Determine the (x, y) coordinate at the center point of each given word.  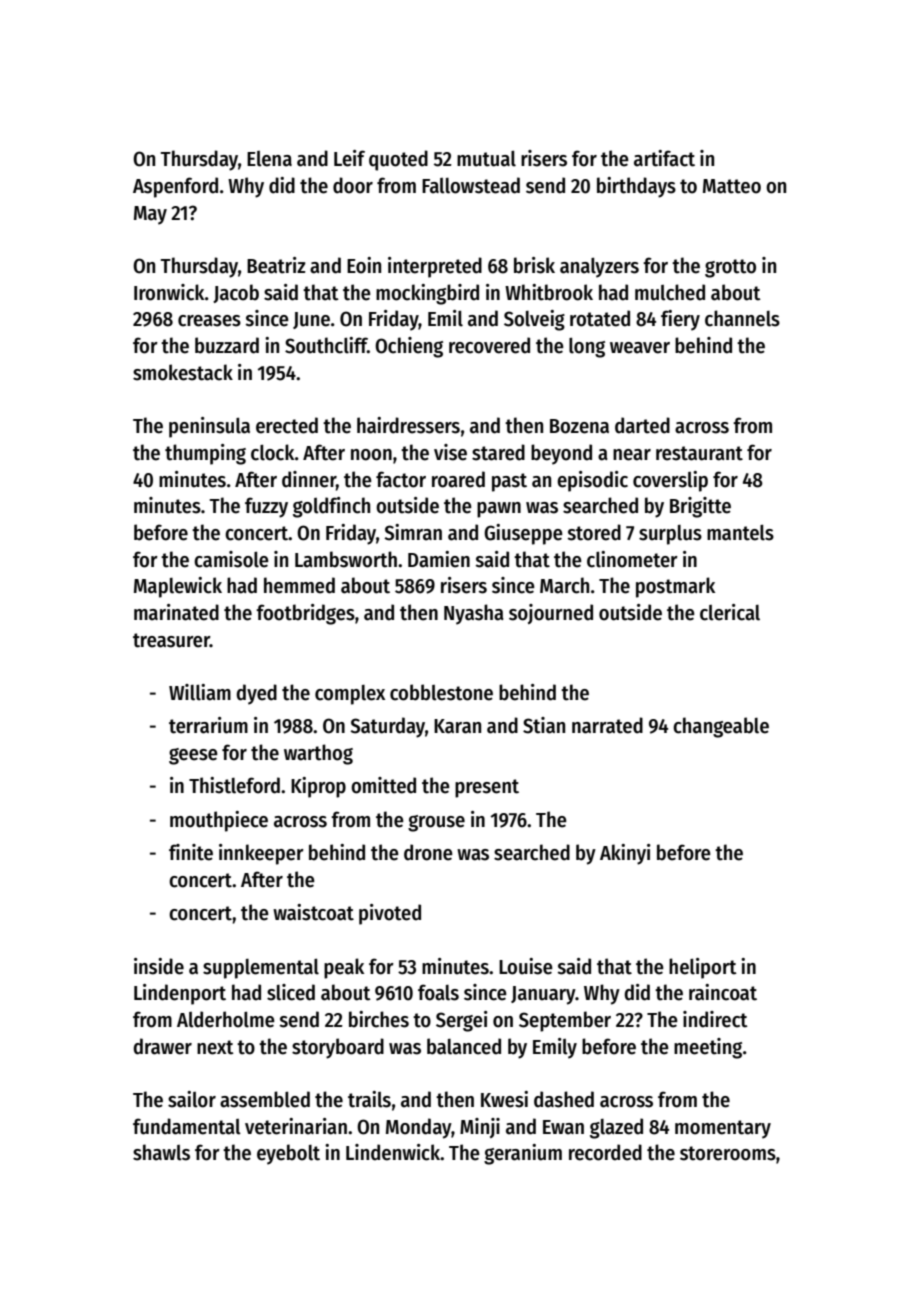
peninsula (209, 427)
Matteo (732, 186)
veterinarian (296, 1126)
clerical (730, 612)
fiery (680, 320)
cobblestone (441, 692)
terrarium (208, 725)
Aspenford (175, 187)
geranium (523, 1154)
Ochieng (409, 347)
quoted (398, 160)
